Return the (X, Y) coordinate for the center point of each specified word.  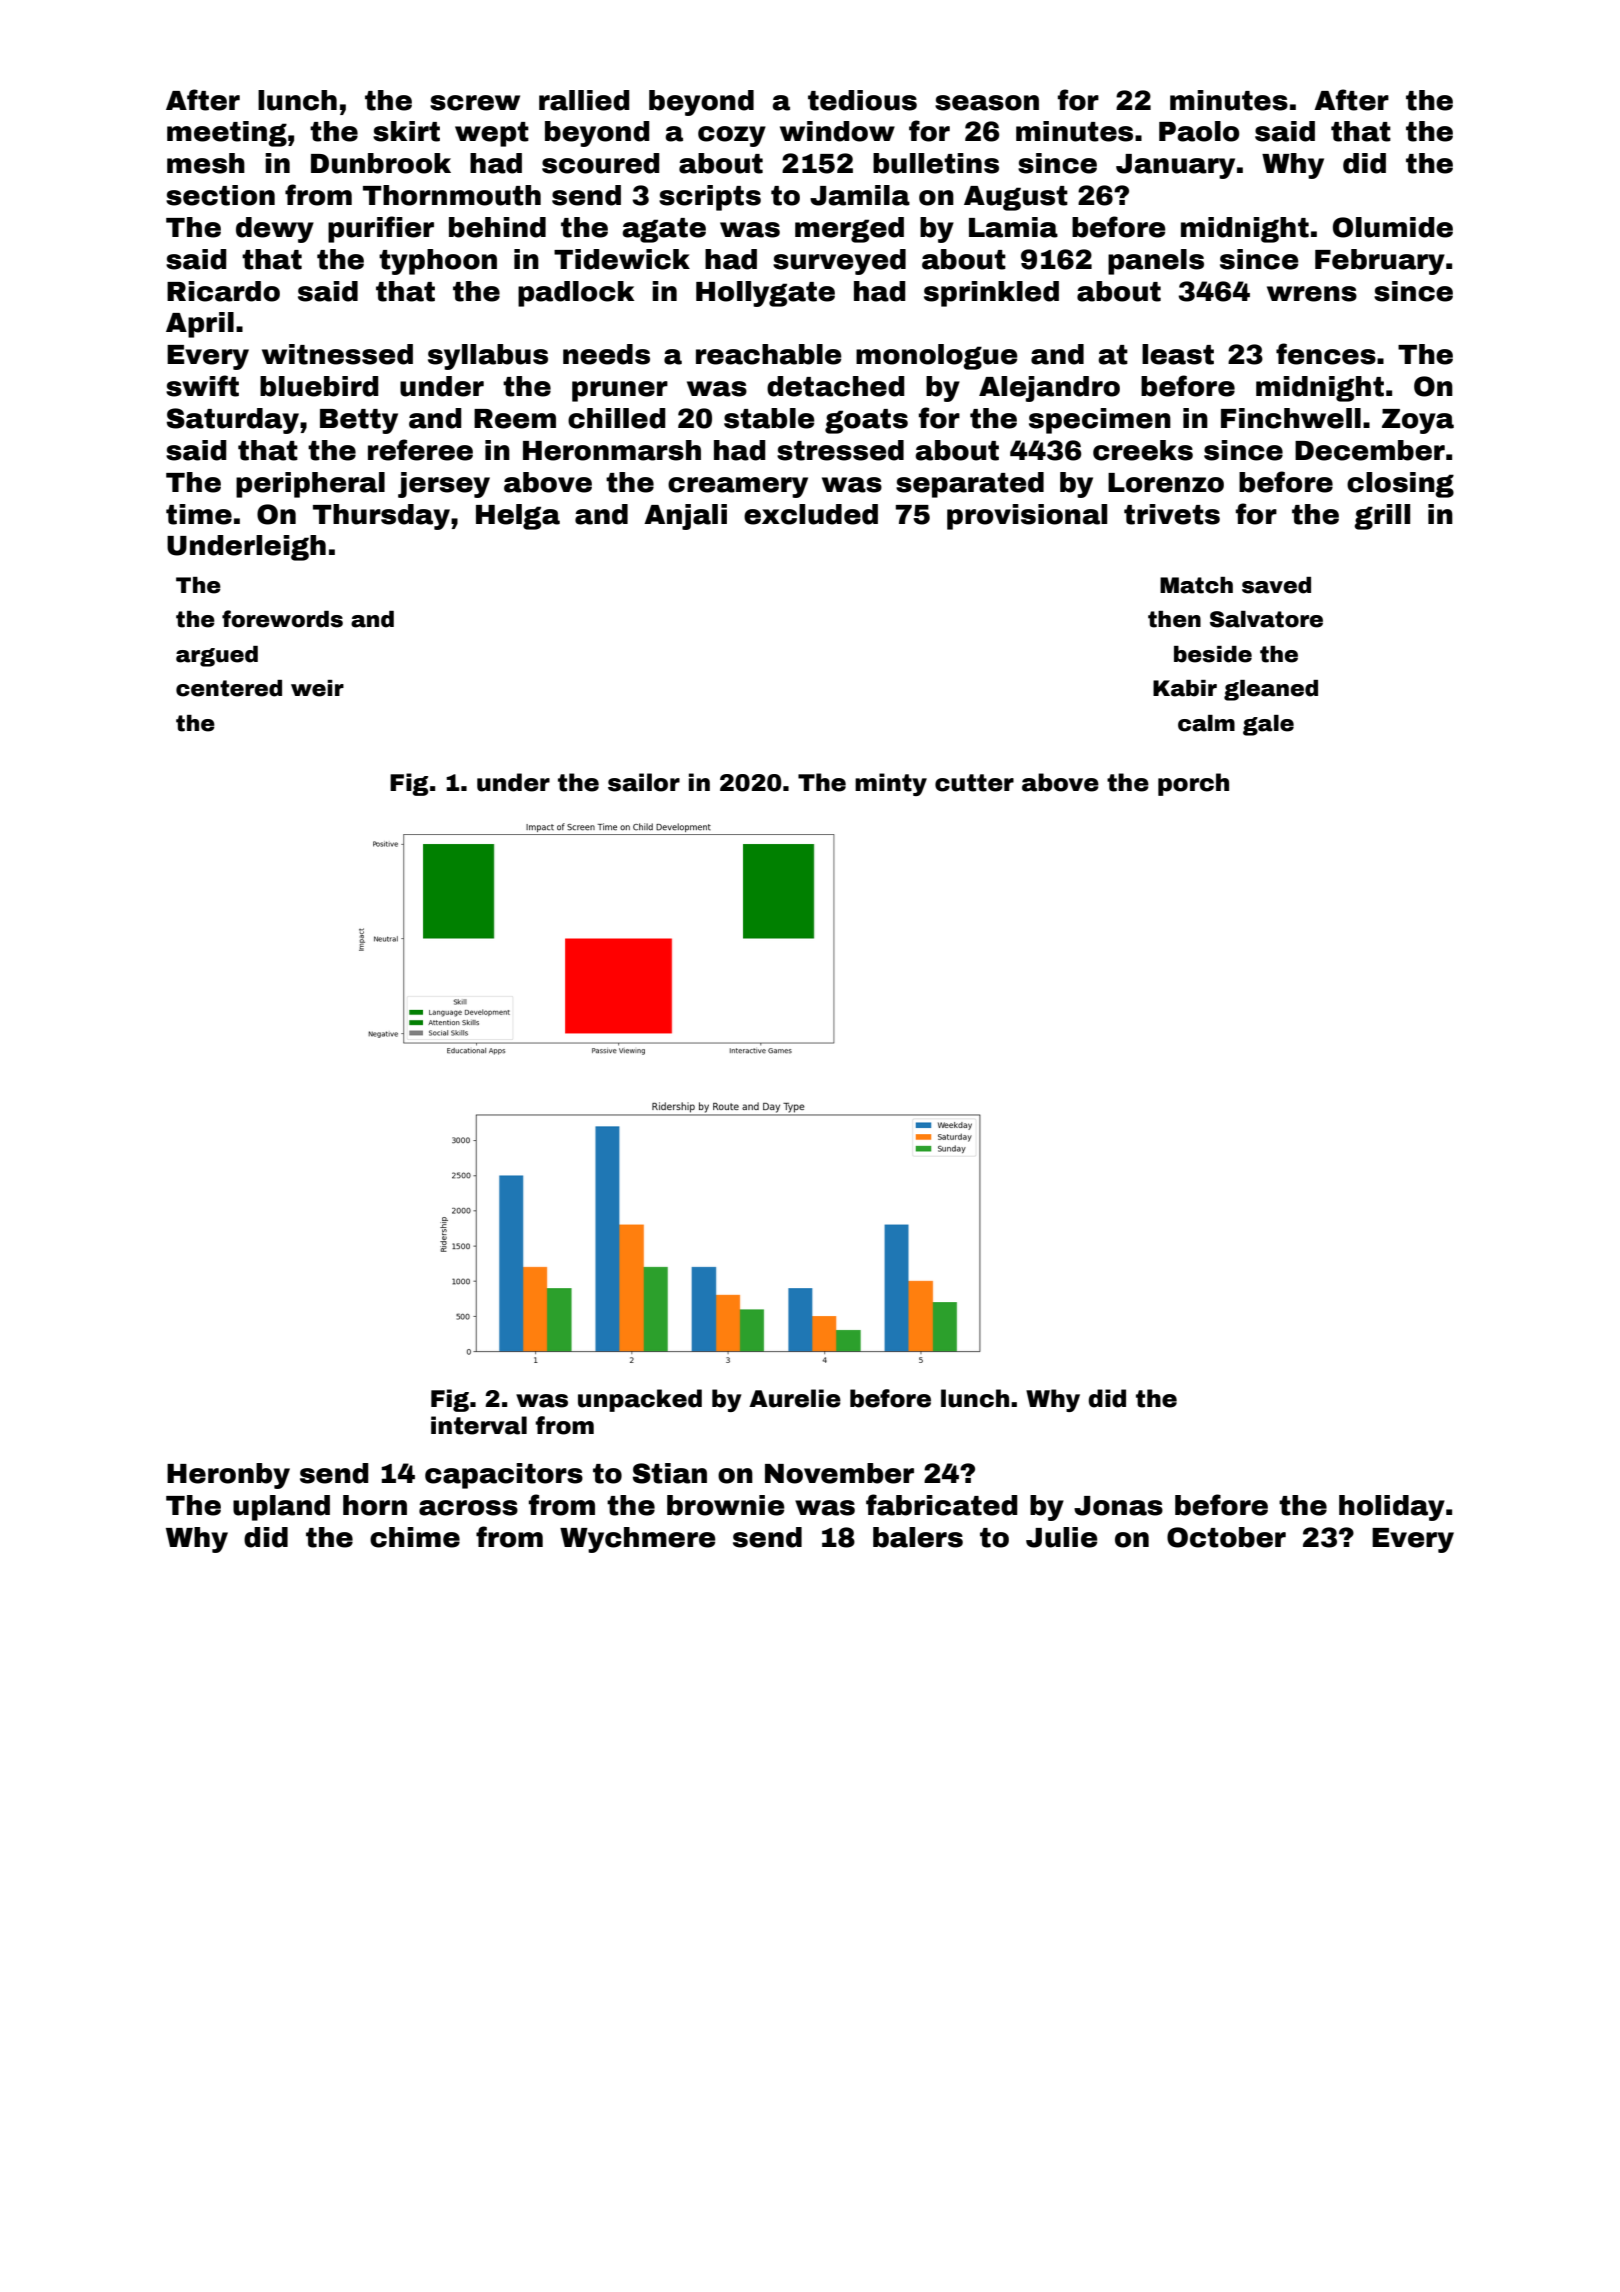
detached (836, 386)
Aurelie (795, 1398)
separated (970, 485)
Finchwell (1291, 418)
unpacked (640, 1400)
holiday (1392, 1508)
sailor (644, 782)
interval (479, 1425)
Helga (518, 517)
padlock (576, 294)
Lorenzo (1166, 483)
